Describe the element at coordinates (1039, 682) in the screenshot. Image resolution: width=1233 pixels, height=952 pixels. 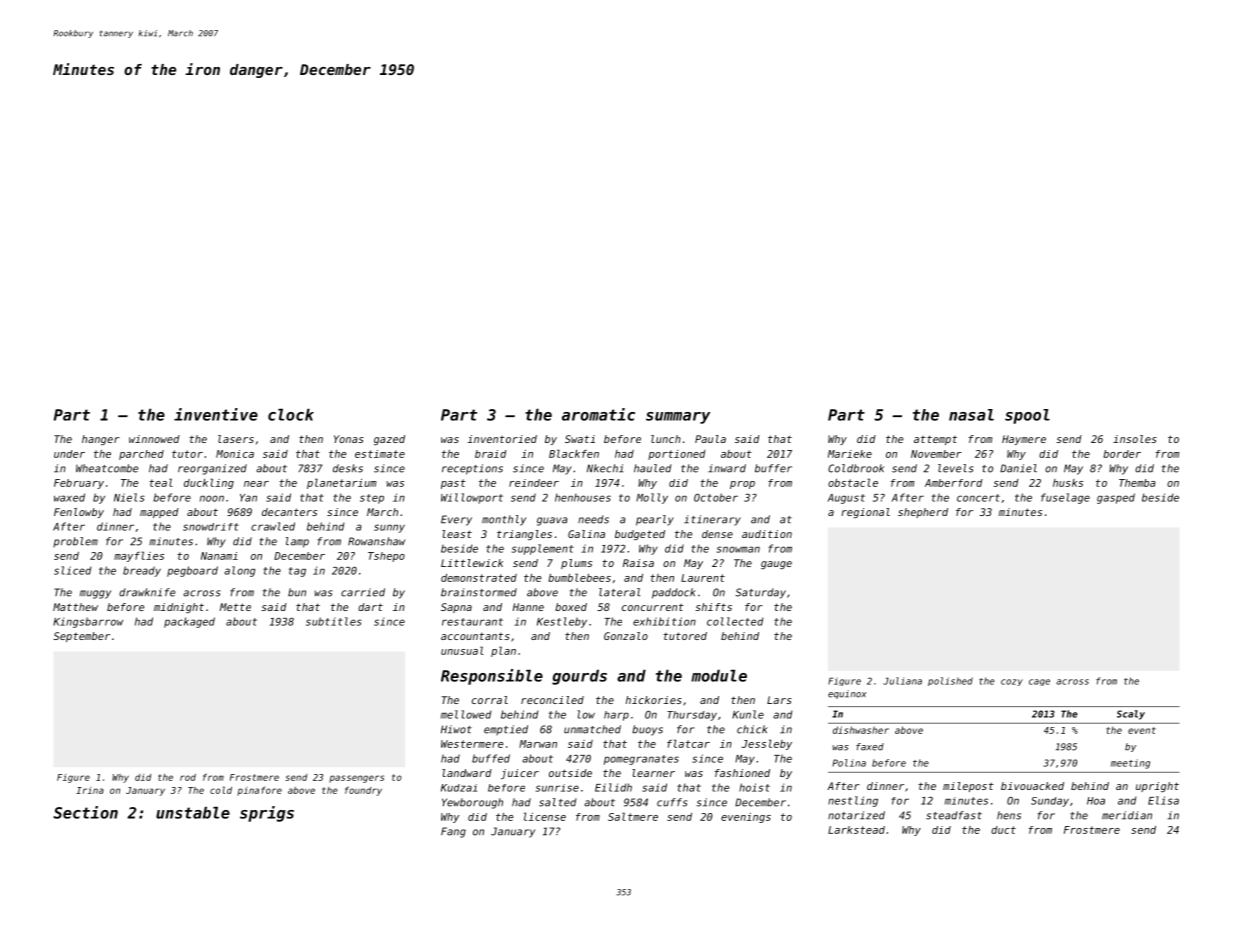
I see `cage` at that location.
